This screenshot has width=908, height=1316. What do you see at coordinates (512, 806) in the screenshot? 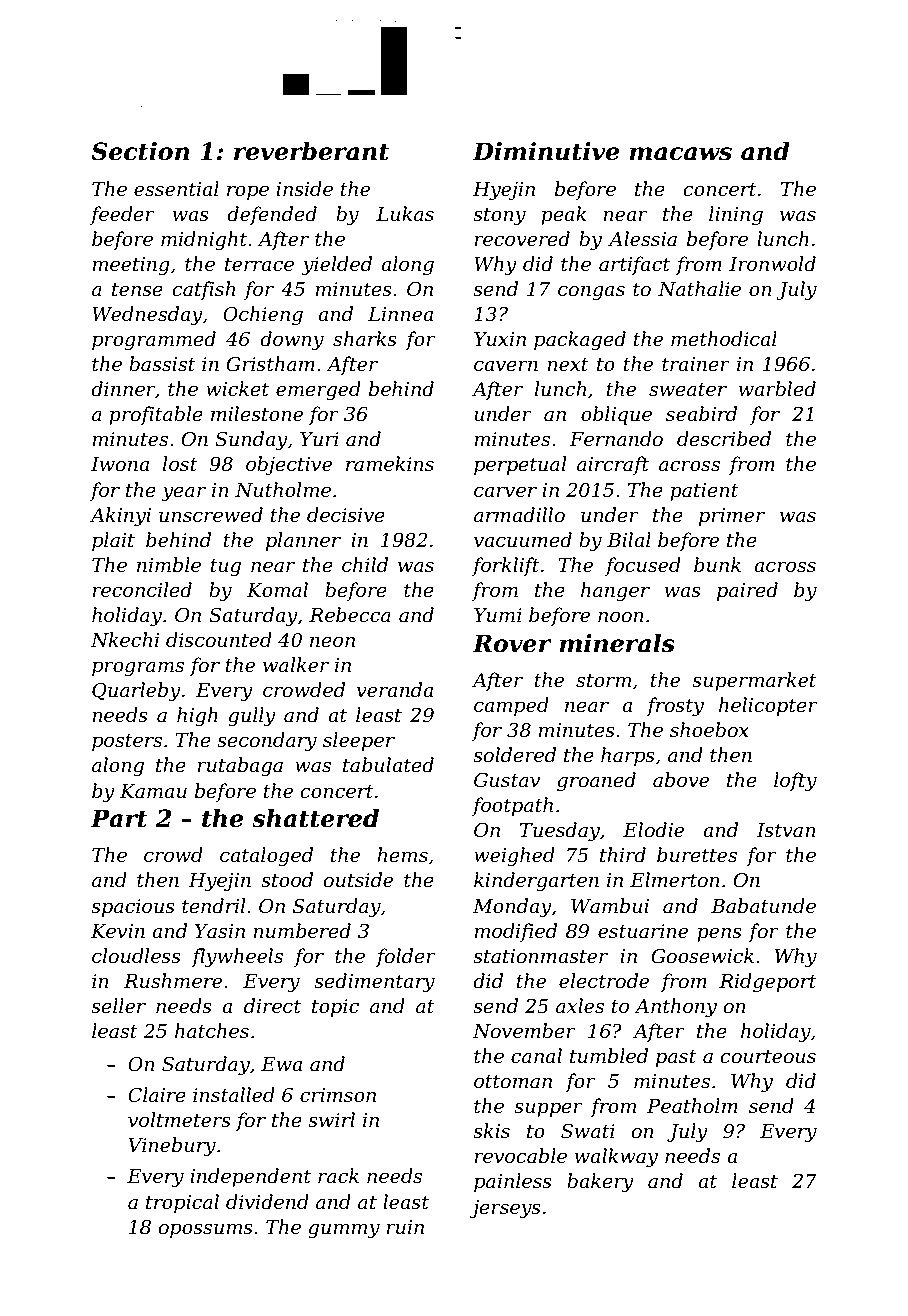
I see `footpath` at bounding box center [512, 806].
